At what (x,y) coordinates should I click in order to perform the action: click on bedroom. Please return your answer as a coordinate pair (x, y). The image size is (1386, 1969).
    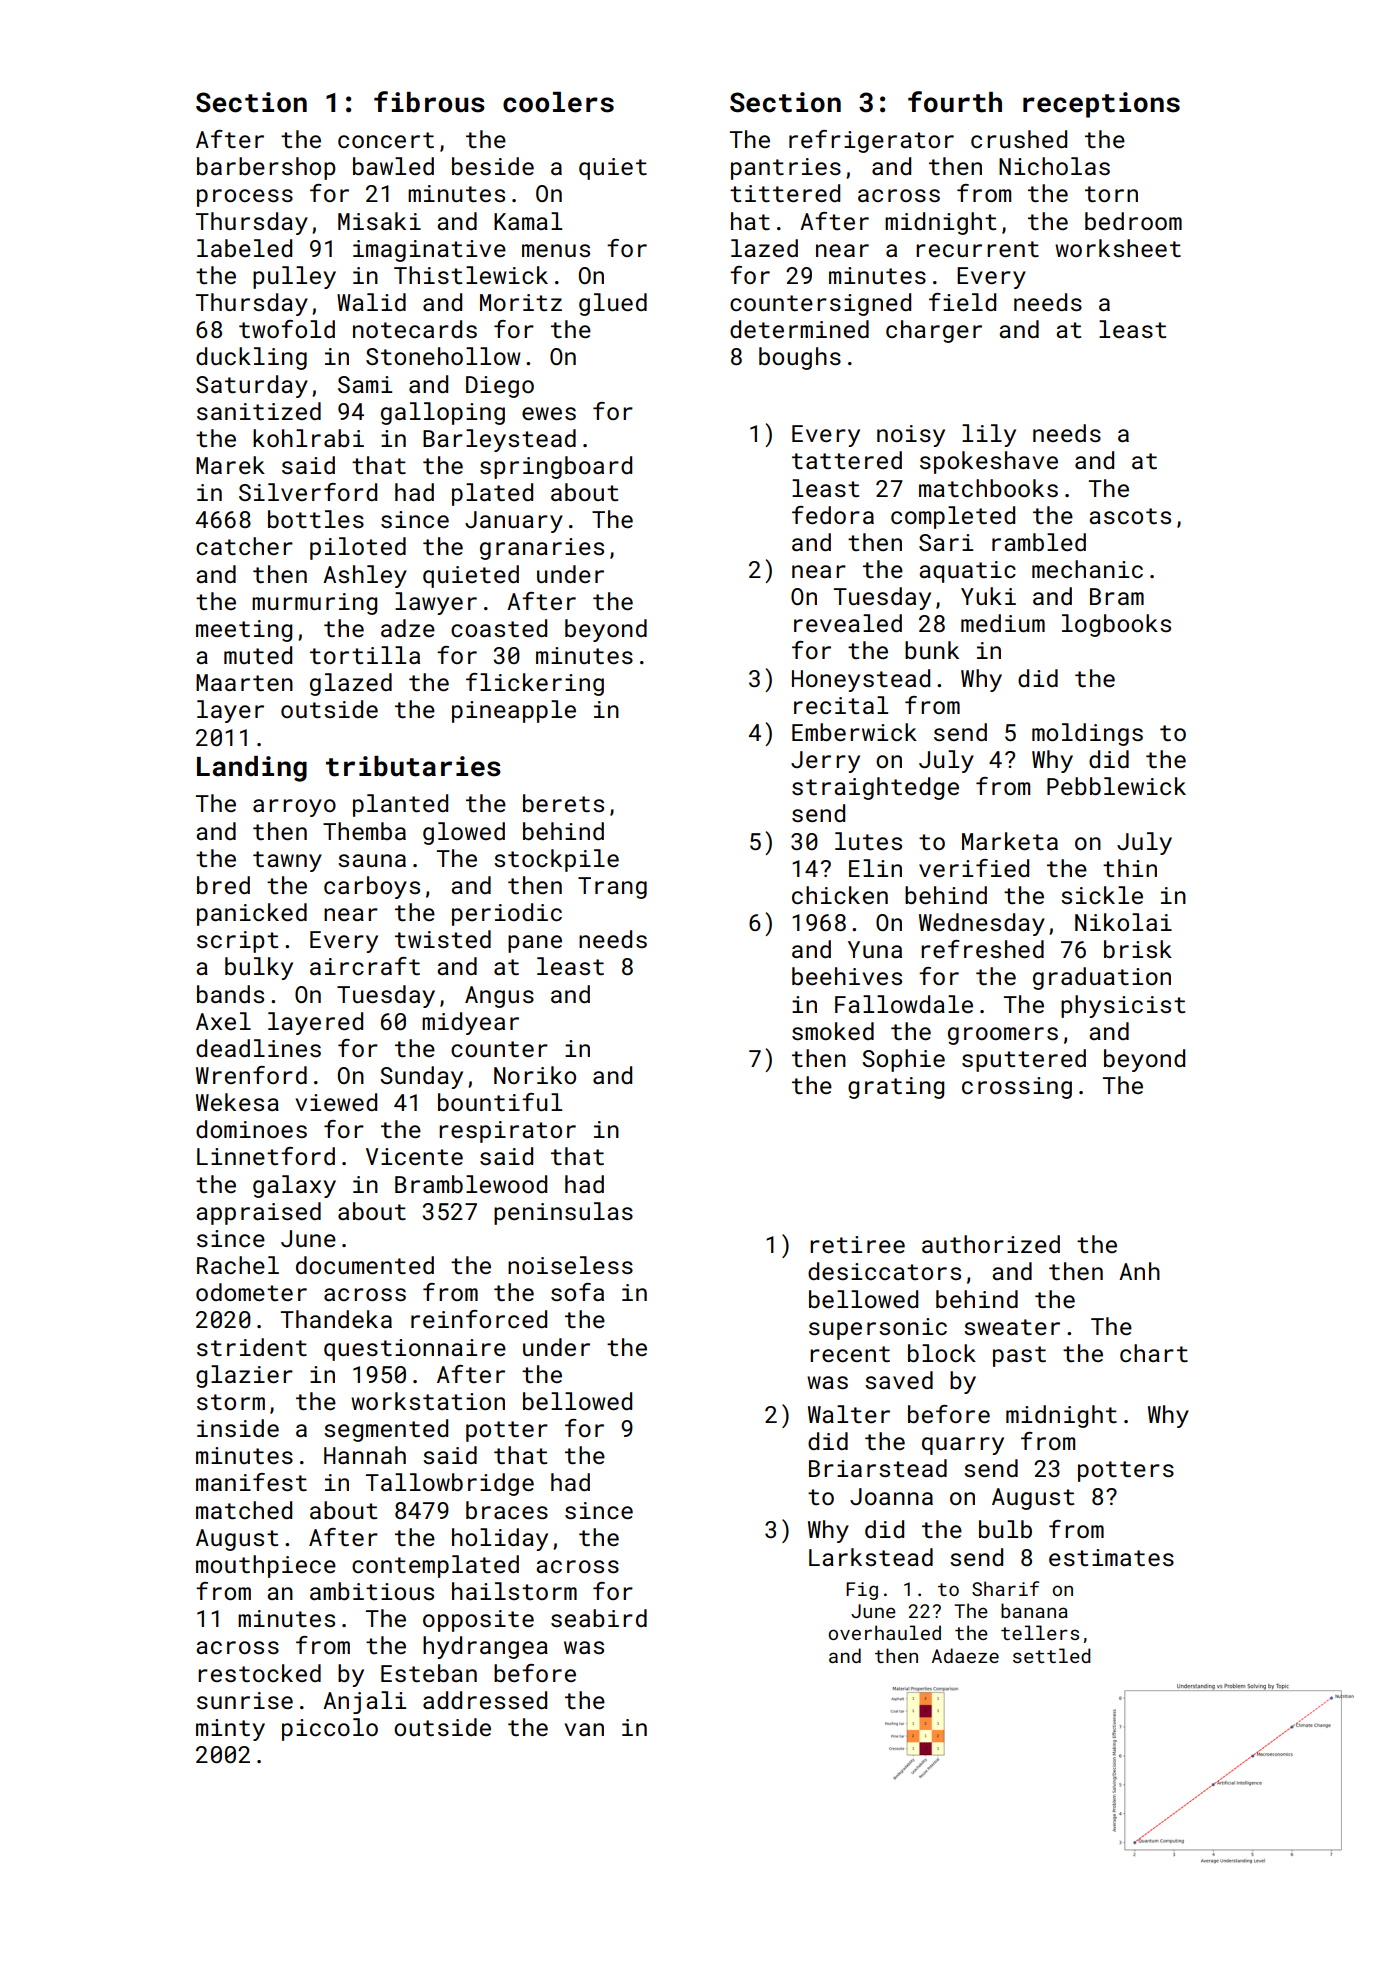
    Looking at the image, I should click on (1133, 221).
